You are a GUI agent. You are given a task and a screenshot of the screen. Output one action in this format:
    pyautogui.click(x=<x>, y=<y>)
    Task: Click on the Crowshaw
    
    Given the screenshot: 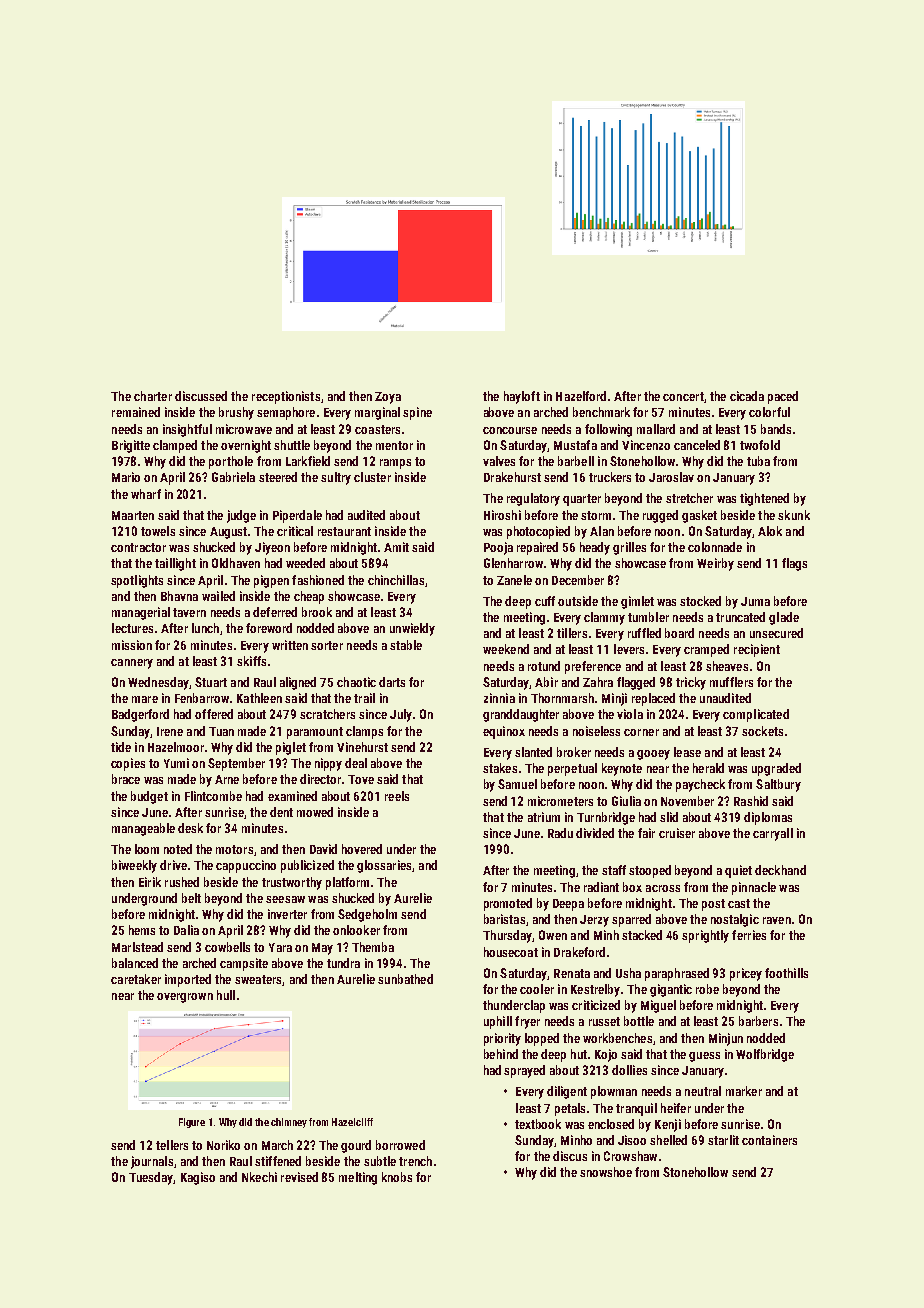 What is the action you would take?
    pyautogui.click(x=630, y=1156)
